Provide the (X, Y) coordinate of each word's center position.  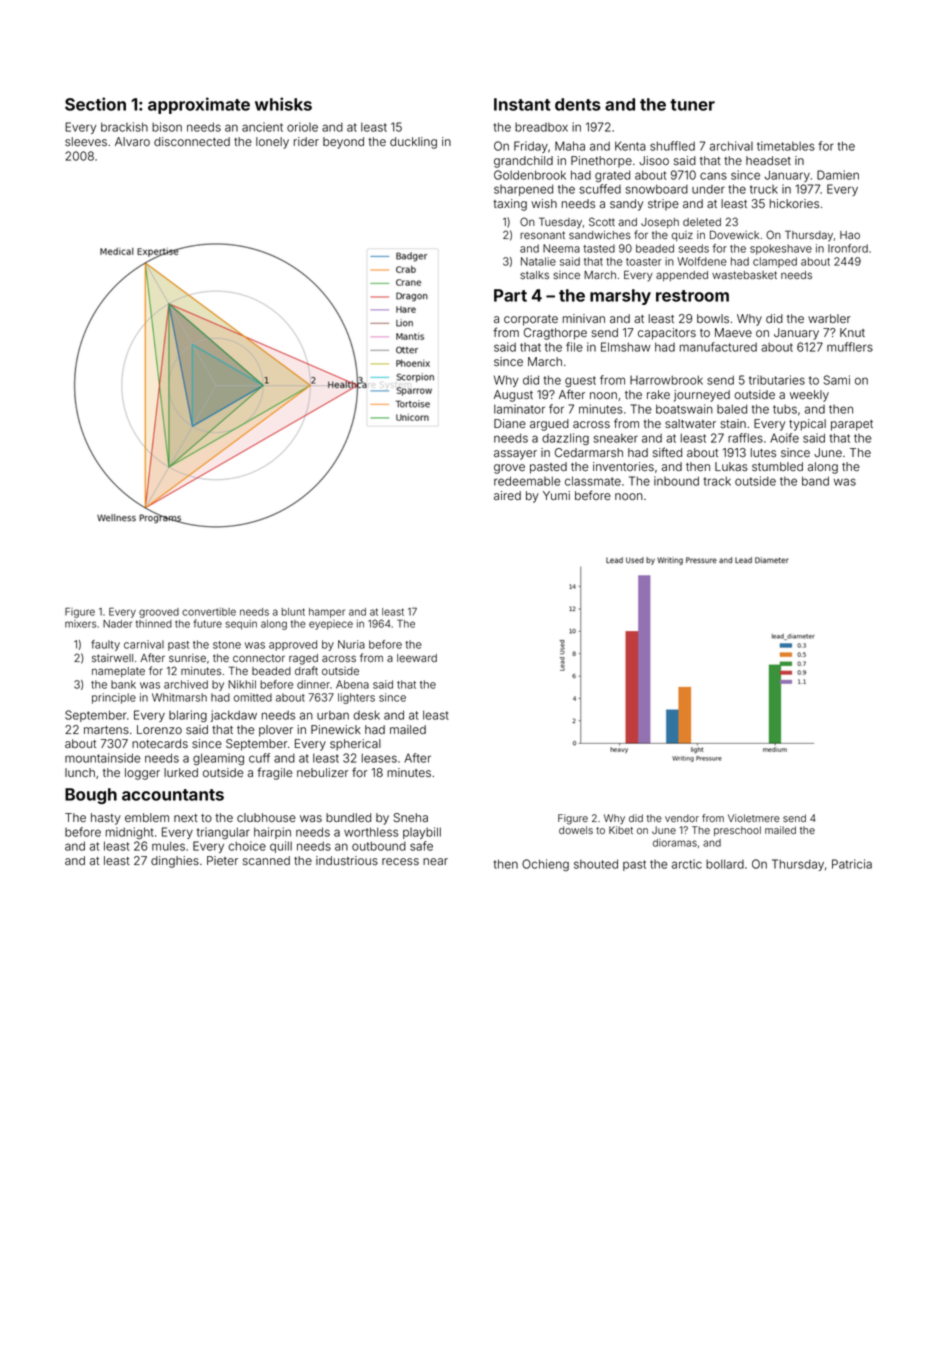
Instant (522, 104)
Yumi (556, 495)
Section (95, 104)
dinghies (175, 862)
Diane (510, 423)
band (815, 481)
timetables (786, 146)
